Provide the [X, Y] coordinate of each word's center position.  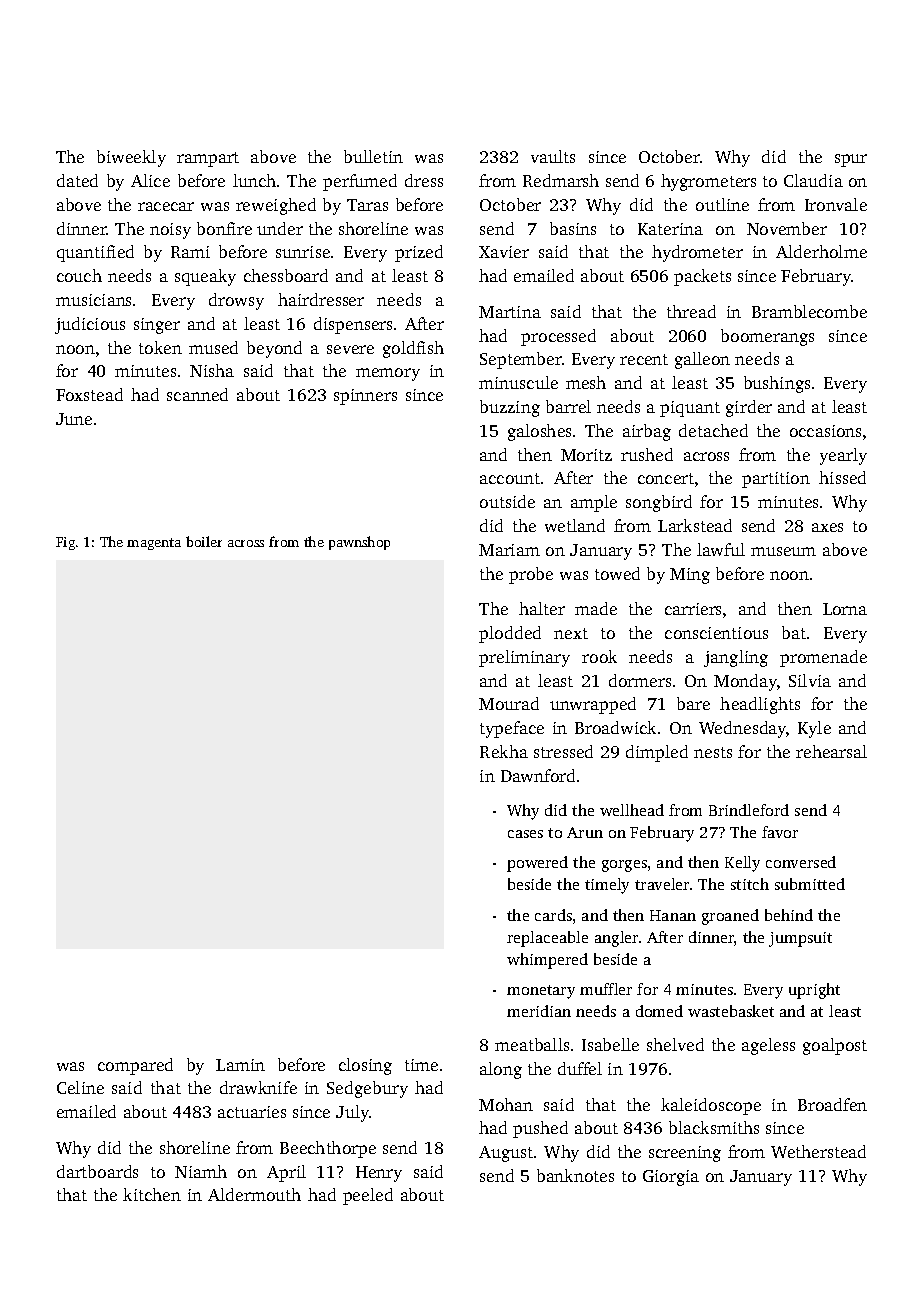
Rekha [504, 751]
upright [814, 991]
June [74, 419]
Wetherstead [818, 1151]
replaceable [547, 939]
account [510, 478]
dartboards [97, 1171]
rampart [208, 159]
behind [789, 915]
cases [525, 834]
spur [851, 160]
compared [135, 1066]
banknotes [575, 1175]
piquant [690, 409]
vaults [553, 156]
